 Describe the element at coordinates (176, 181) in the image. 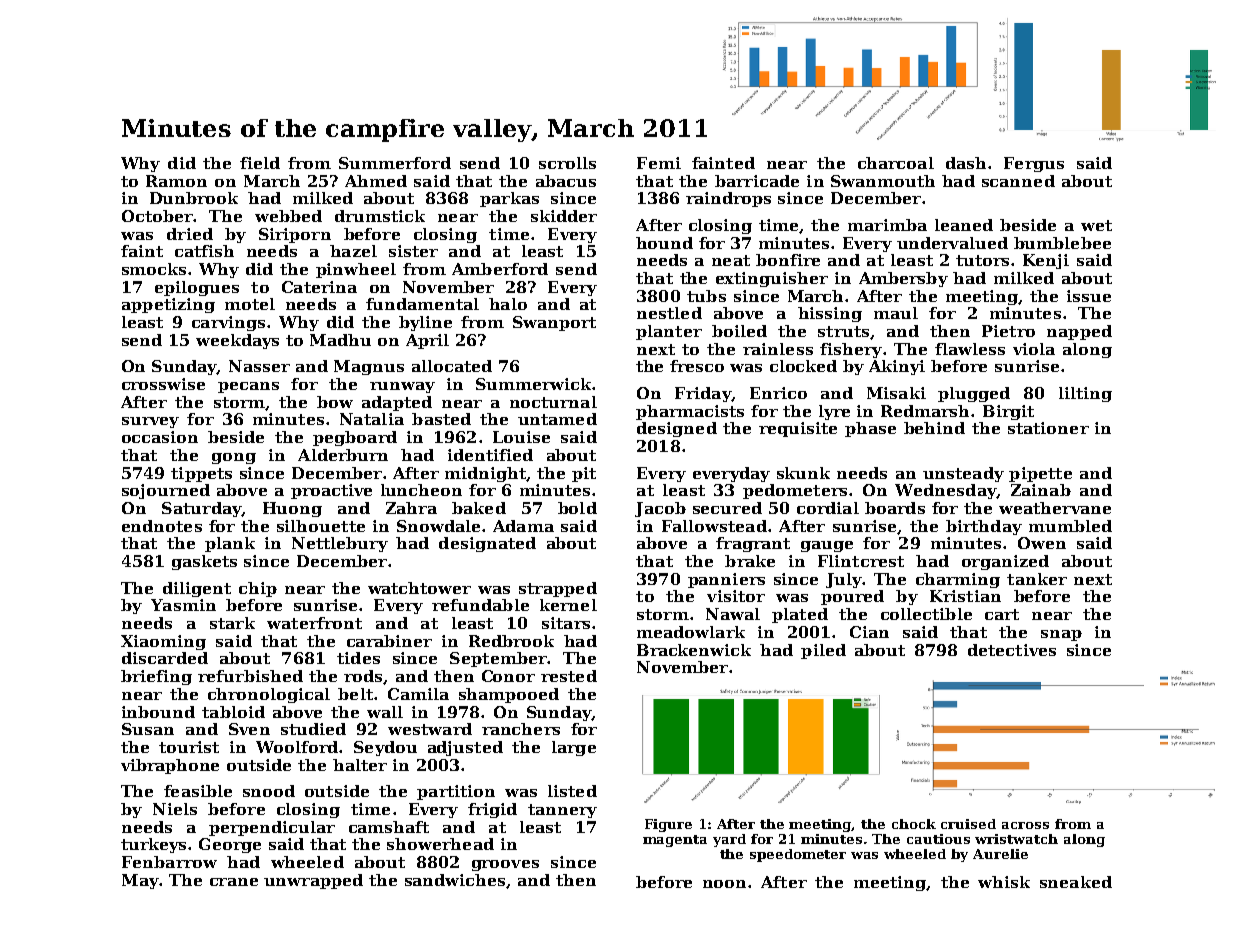

I see `Ramon` at that location.
